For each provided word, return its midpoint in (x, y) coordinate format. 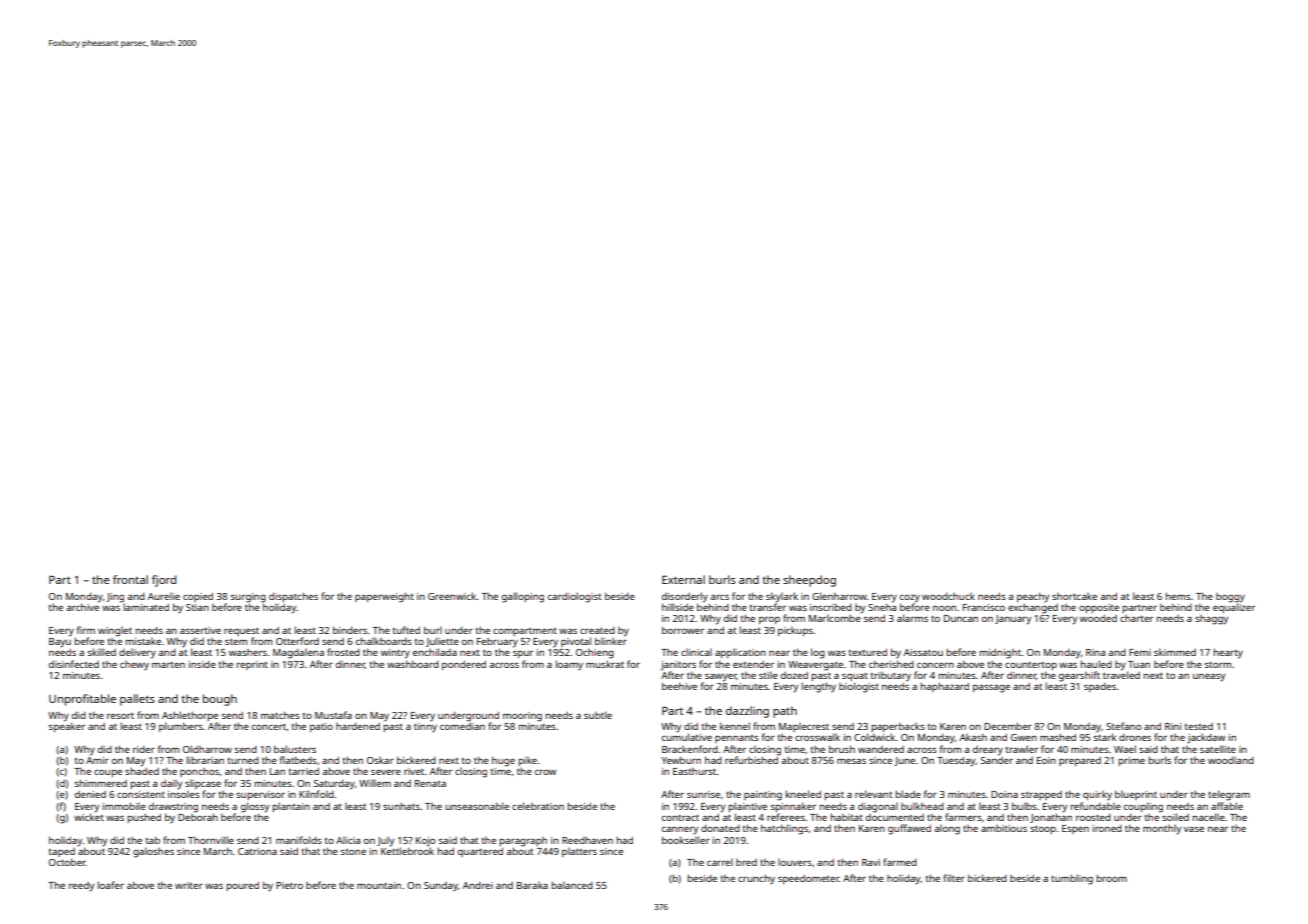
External (683, 579)
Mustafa (333, 715)
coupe (108, 773)
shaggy (1211, 620)
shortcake (1074, 596)
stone (353, 852)
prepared (1080, 761)
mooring (522, 717)
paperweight (384, 597)
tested (1199, 726)
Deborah (198, 817)
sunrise (703, 794)
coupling (1143, 807)
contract (680, 817)
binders (350, 630)
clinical (696, 652)
